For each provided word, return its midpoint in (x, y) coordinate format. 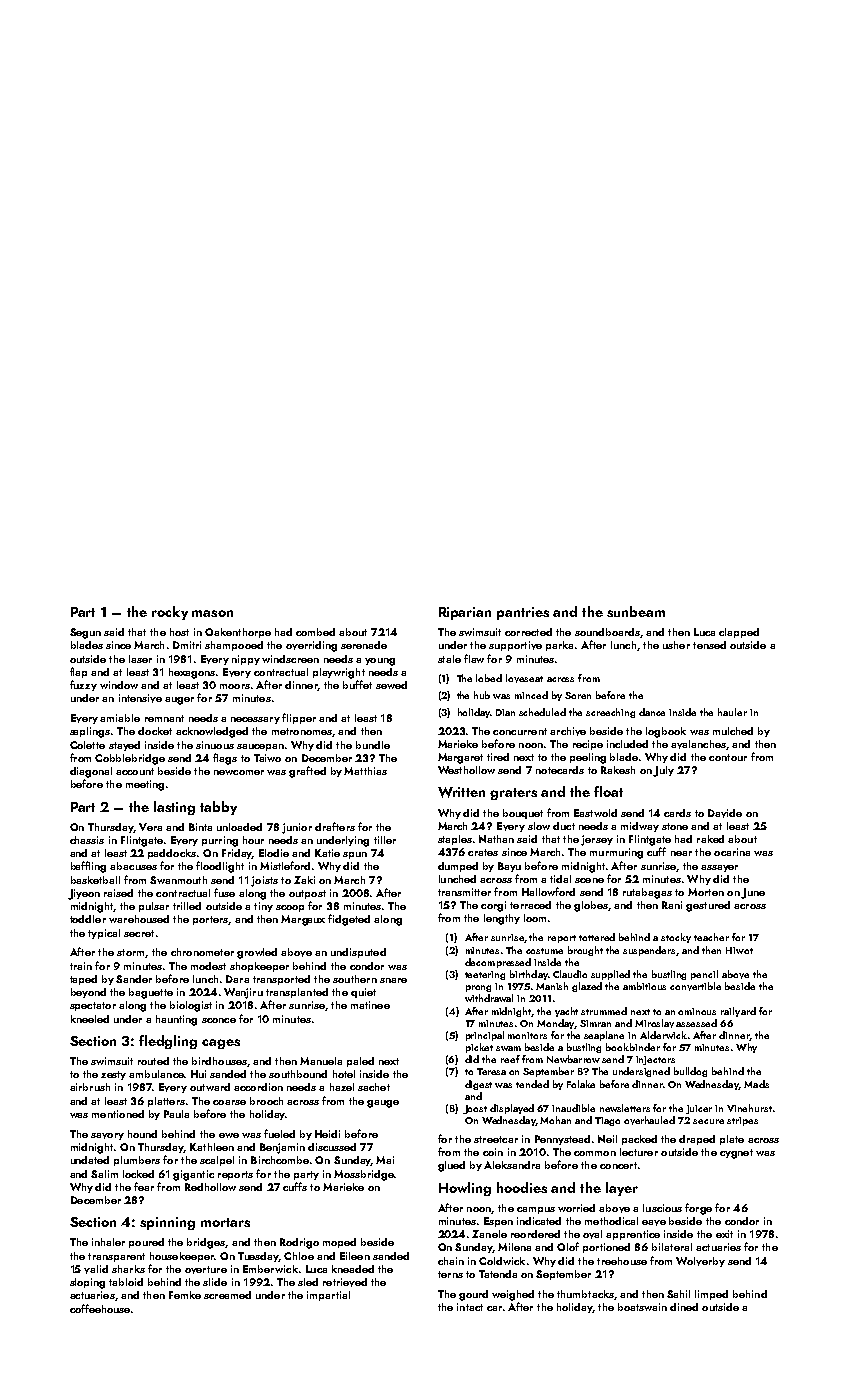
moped (339, 1243)
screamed (227, 1295)
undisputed (358, 953)
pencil (704, 975)
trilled (187, 906)
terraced (530, 905)
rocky (170, 613)
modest (208, 966)
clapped (739, 633)
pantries (523, 613)
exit (724, 1234)
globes (591, 906)
